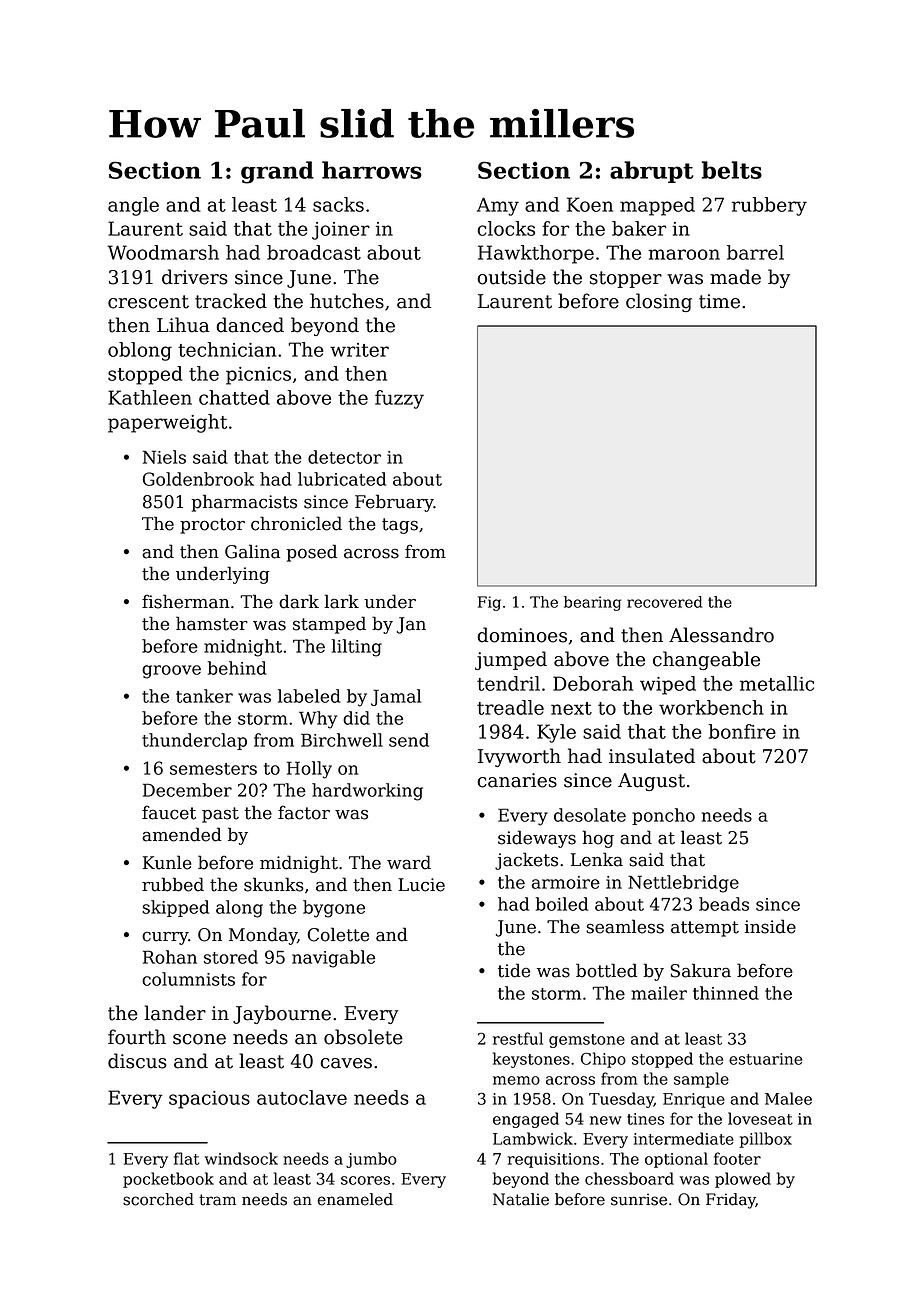 Image resolution: width=924 pixels, height=1311 pixels. I want to click on time, so click(719, 301).
